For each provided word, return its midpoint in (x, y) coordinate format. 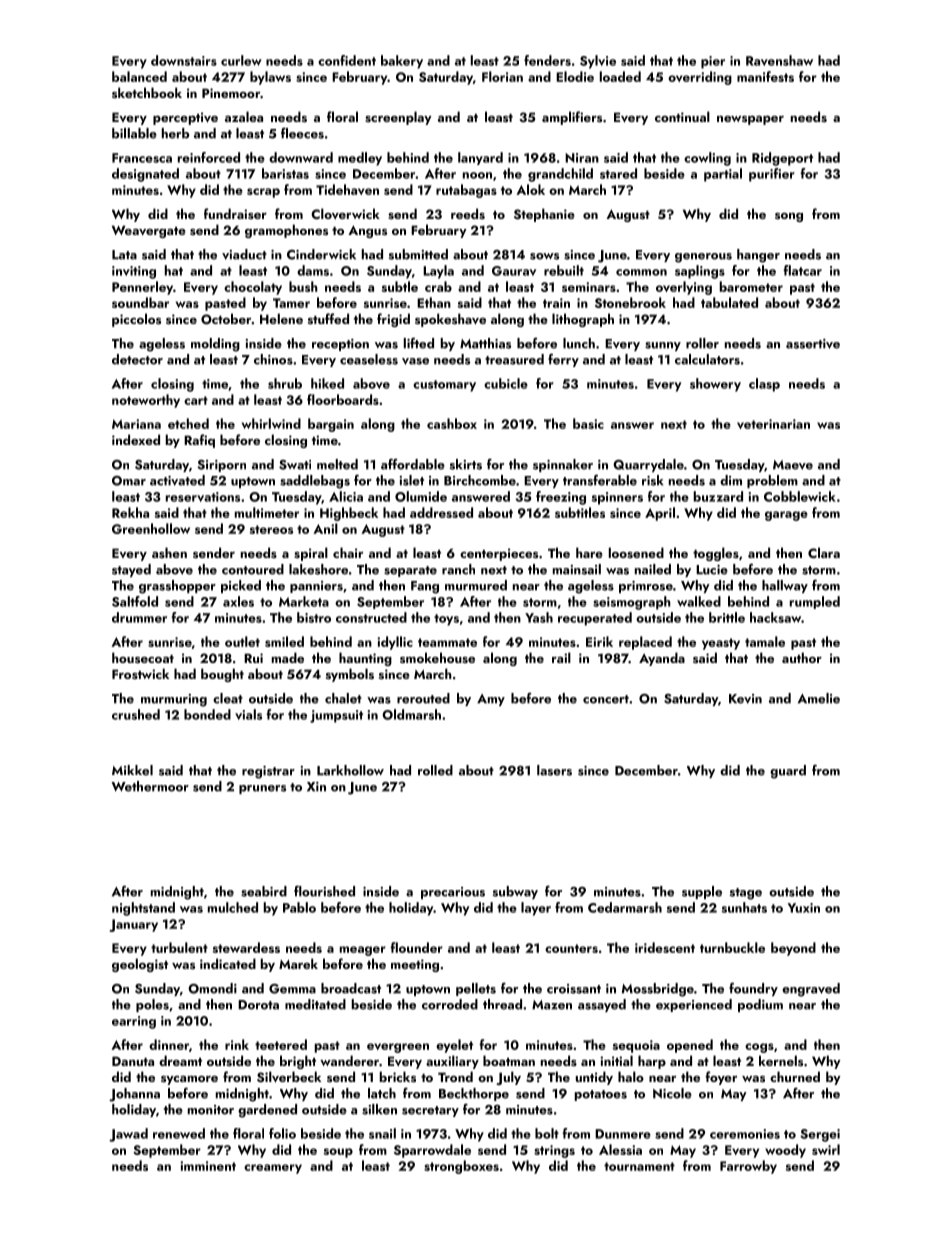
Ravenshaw (779, 60)
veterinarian (773, 424)
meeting (415, 965)
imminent (208, 1166)
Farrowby (748, 1167)
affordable (413, 464)
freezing (561, 498)
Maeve (793, 465)
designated (145, 175)
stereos (271, 529)
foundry (753, 989)
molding (215, 345)
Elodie (575, 76)
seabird (264, 891)
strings (554, 1151)
